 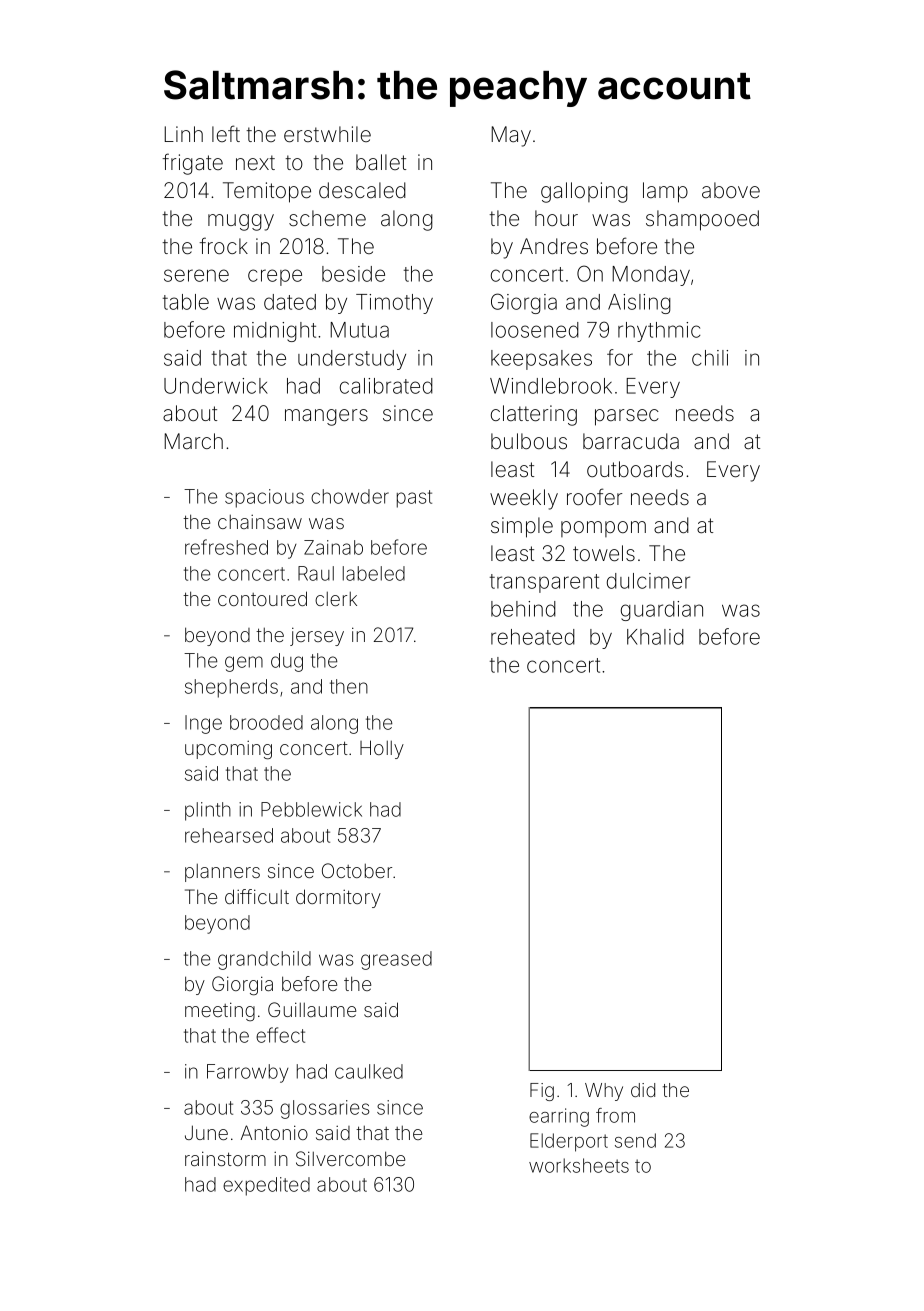 What do you see at coordinates (648, 581) in the screenshot?
I see `dulcimer` at bounding box center [648, 581].
